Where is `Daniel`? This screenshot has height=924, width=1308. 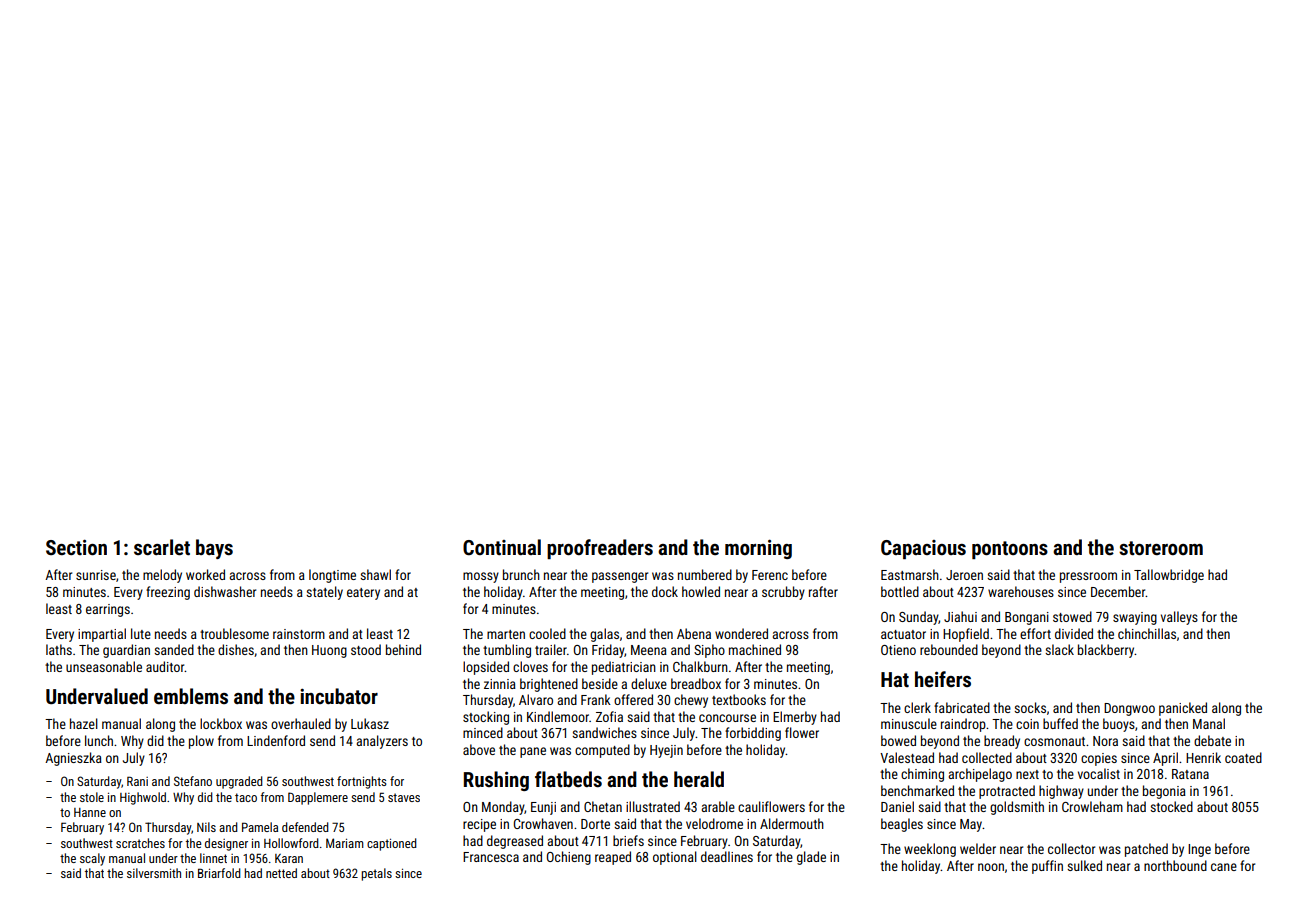 Daniel is located at coordinates (897, 806).
